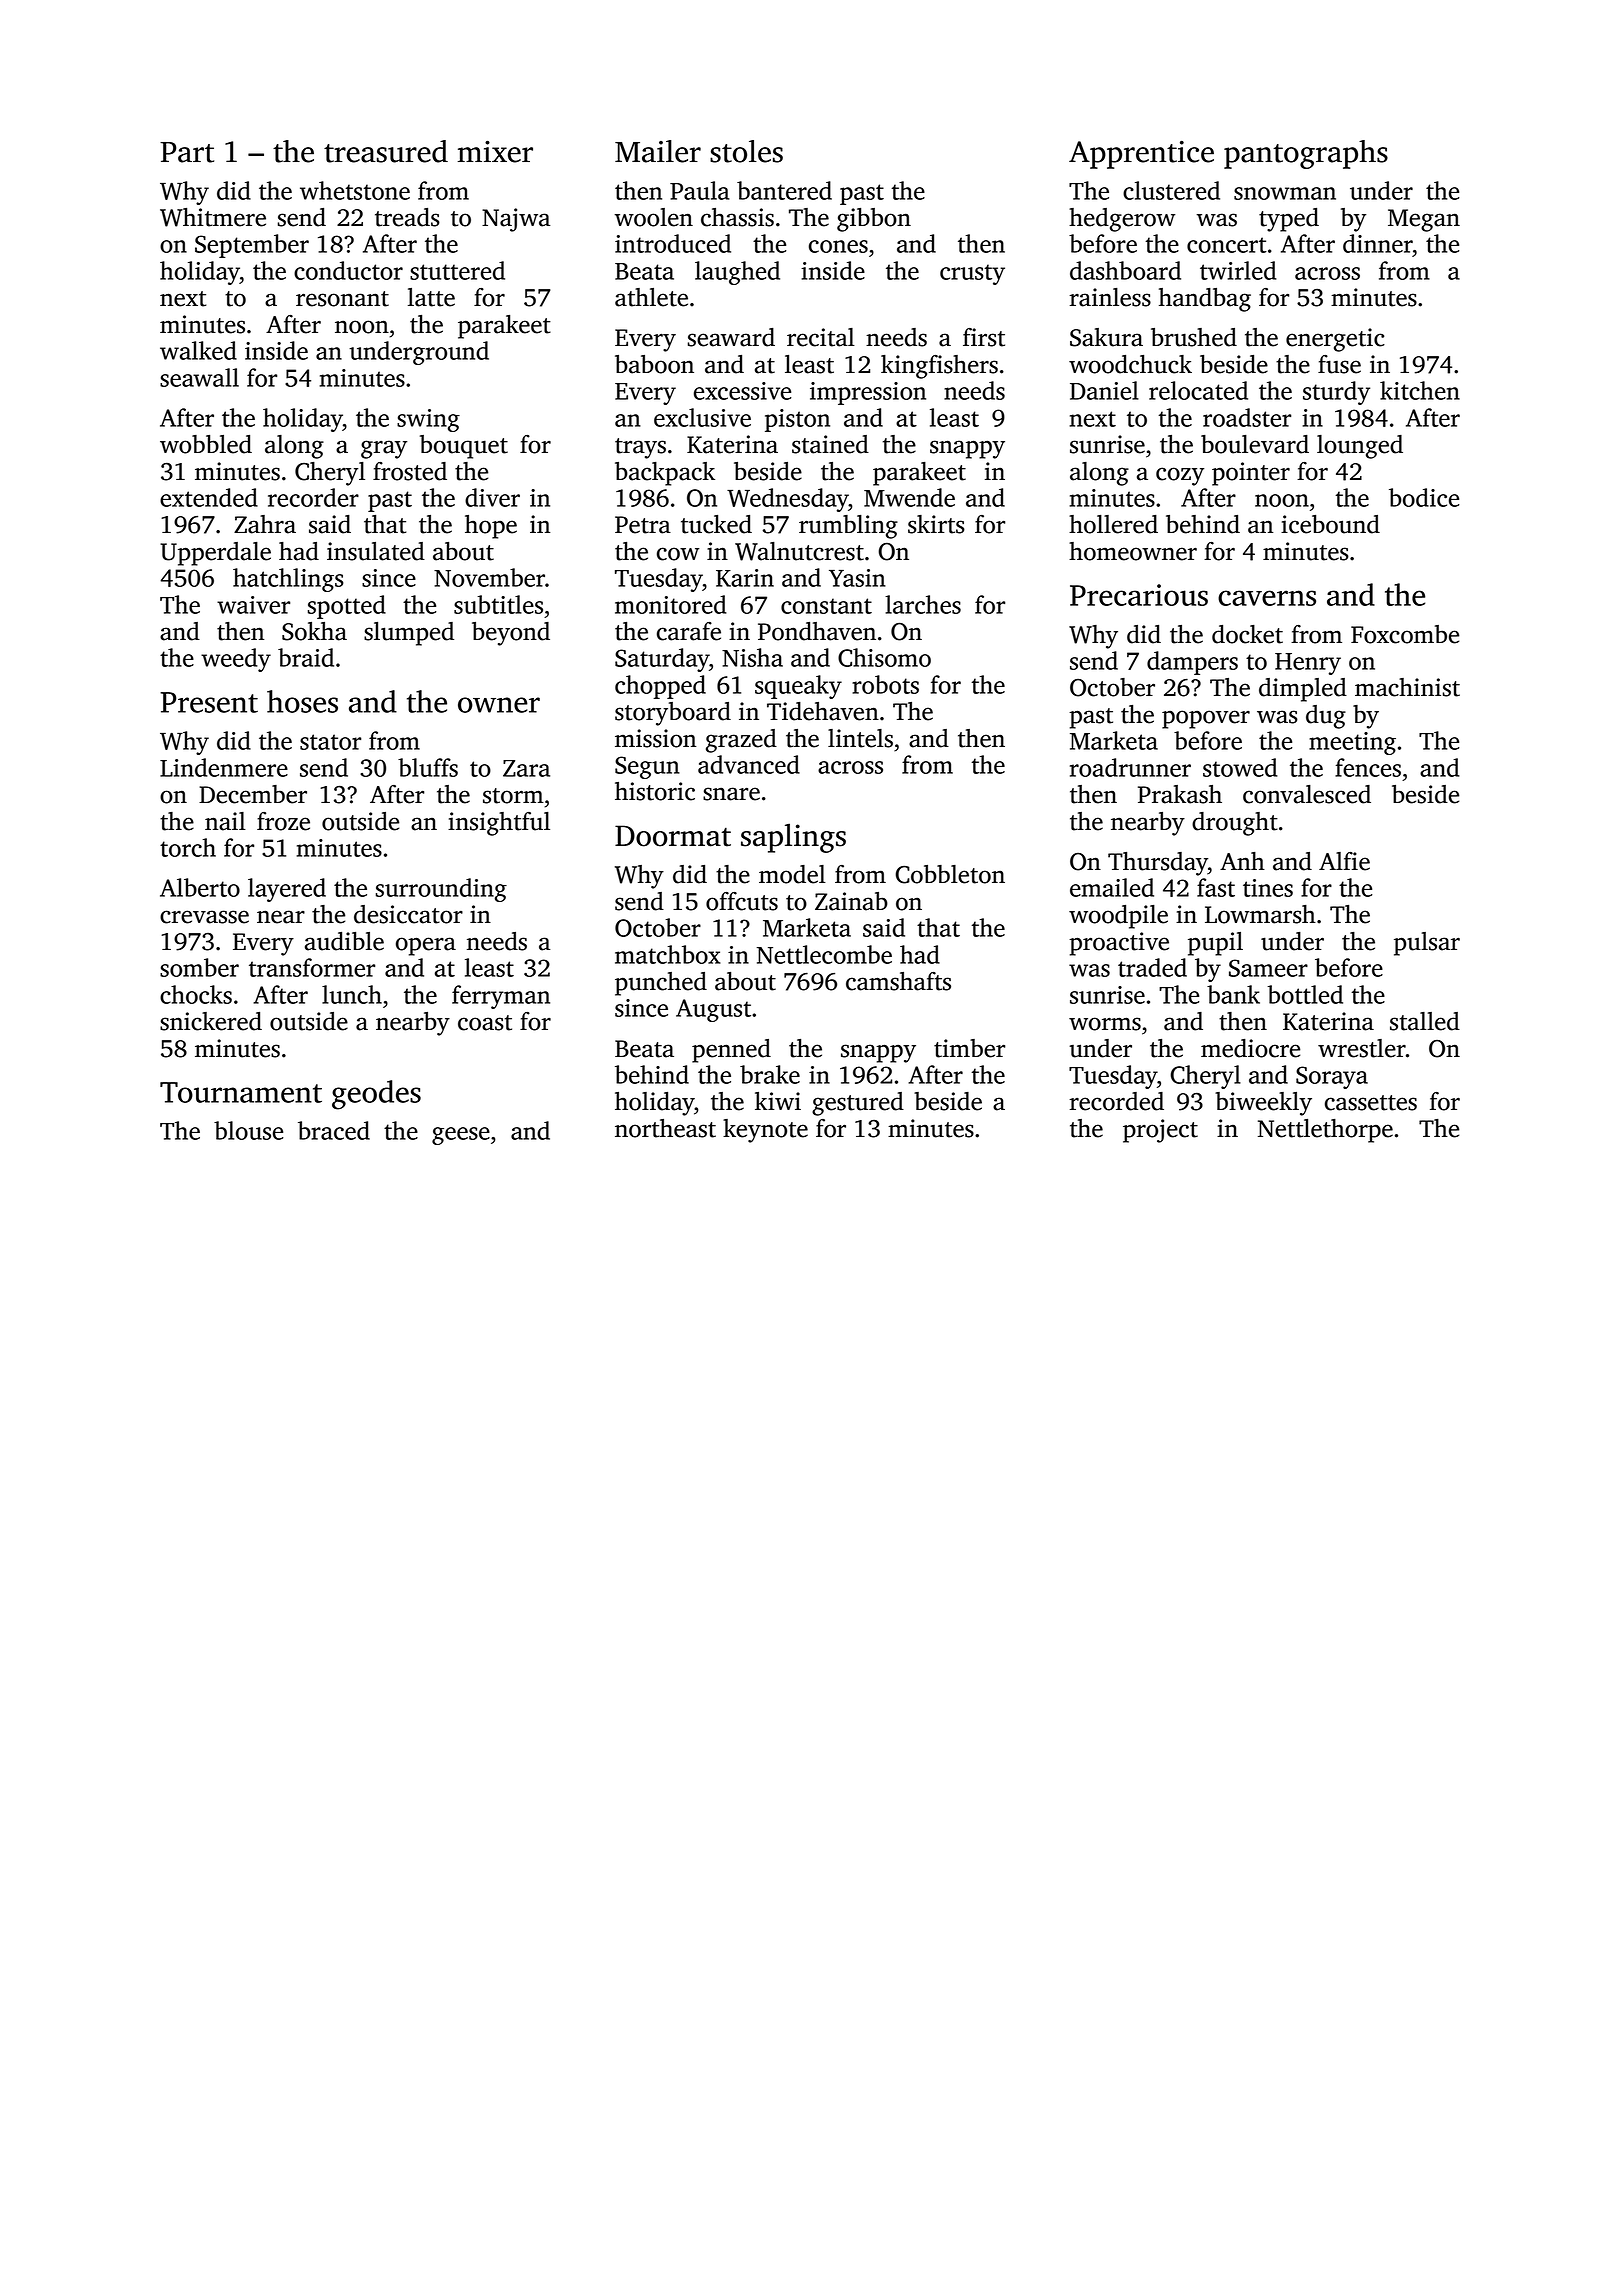 The height and width of the screenshot is (2292, 1620). I want to click on lounged, so click(1360, 447).
